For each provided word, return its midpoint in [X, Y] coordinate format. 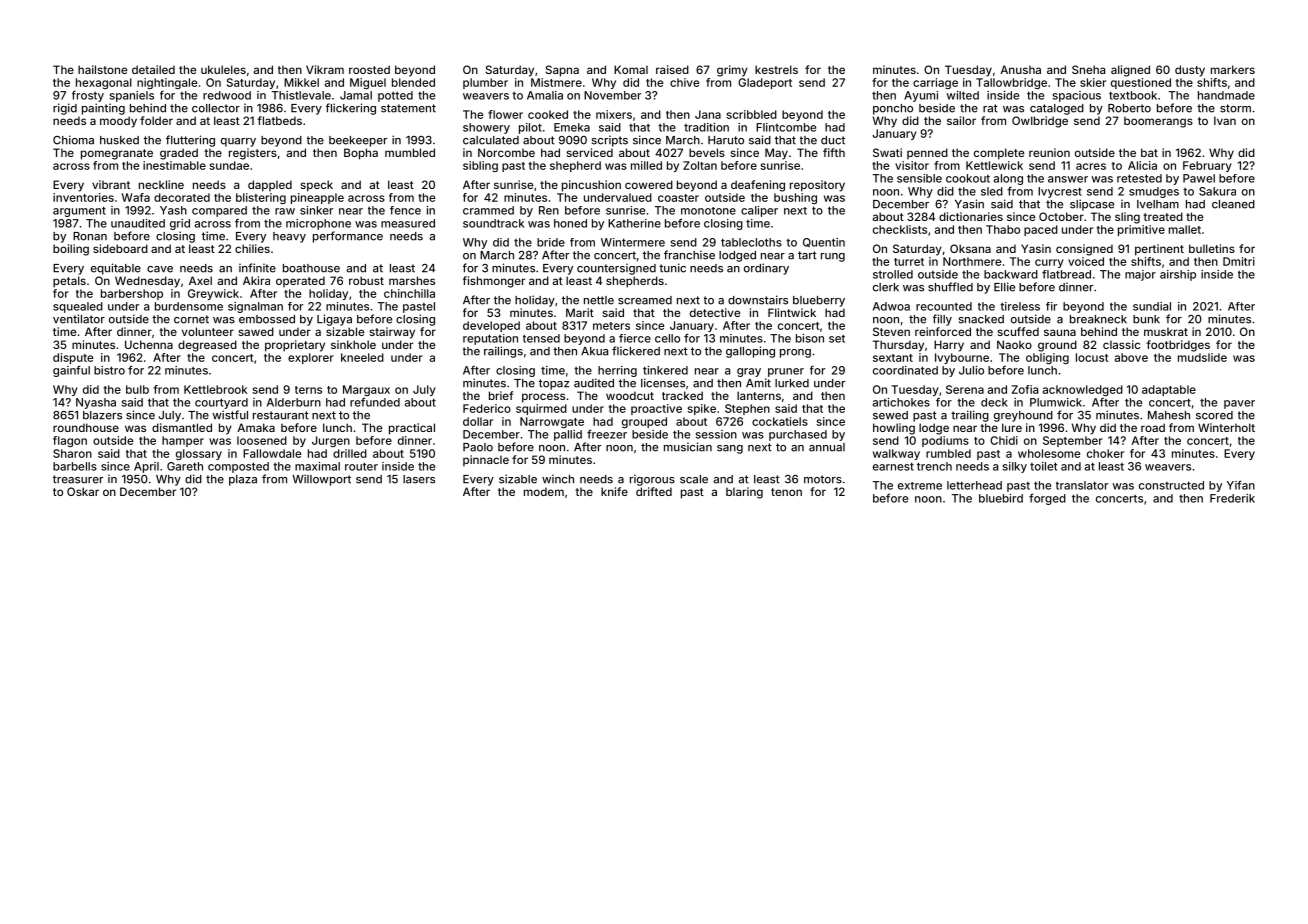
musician [688, 447]
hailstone [102, 69]
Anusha [1020, 69]
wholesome [1049, 453]
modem [544, 491]
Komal [631, 69]
